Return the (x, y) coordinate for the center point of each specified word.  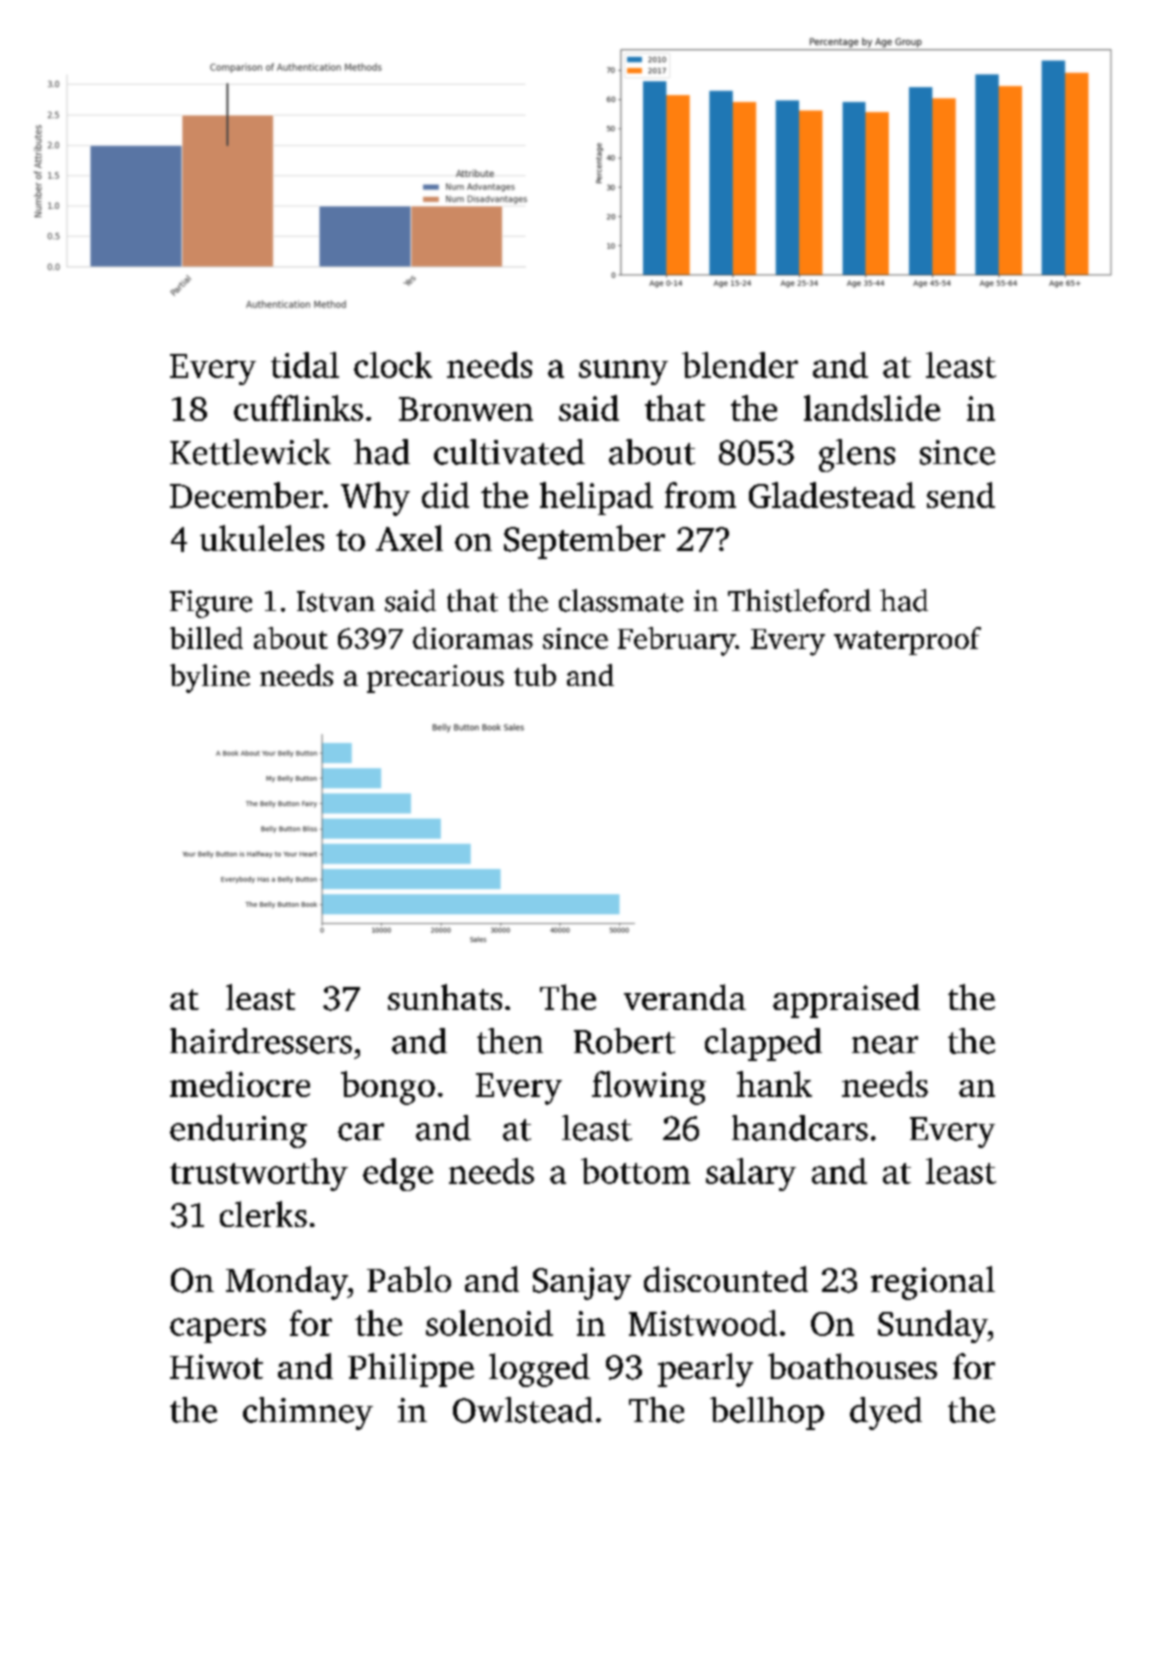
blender (740, 365)
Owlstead (523, 1410)
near (885, 1045)
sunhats (445, 997)
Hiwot (216, 1366)
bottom (635, 1171)
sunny (623, 372)
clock (393, 365)
